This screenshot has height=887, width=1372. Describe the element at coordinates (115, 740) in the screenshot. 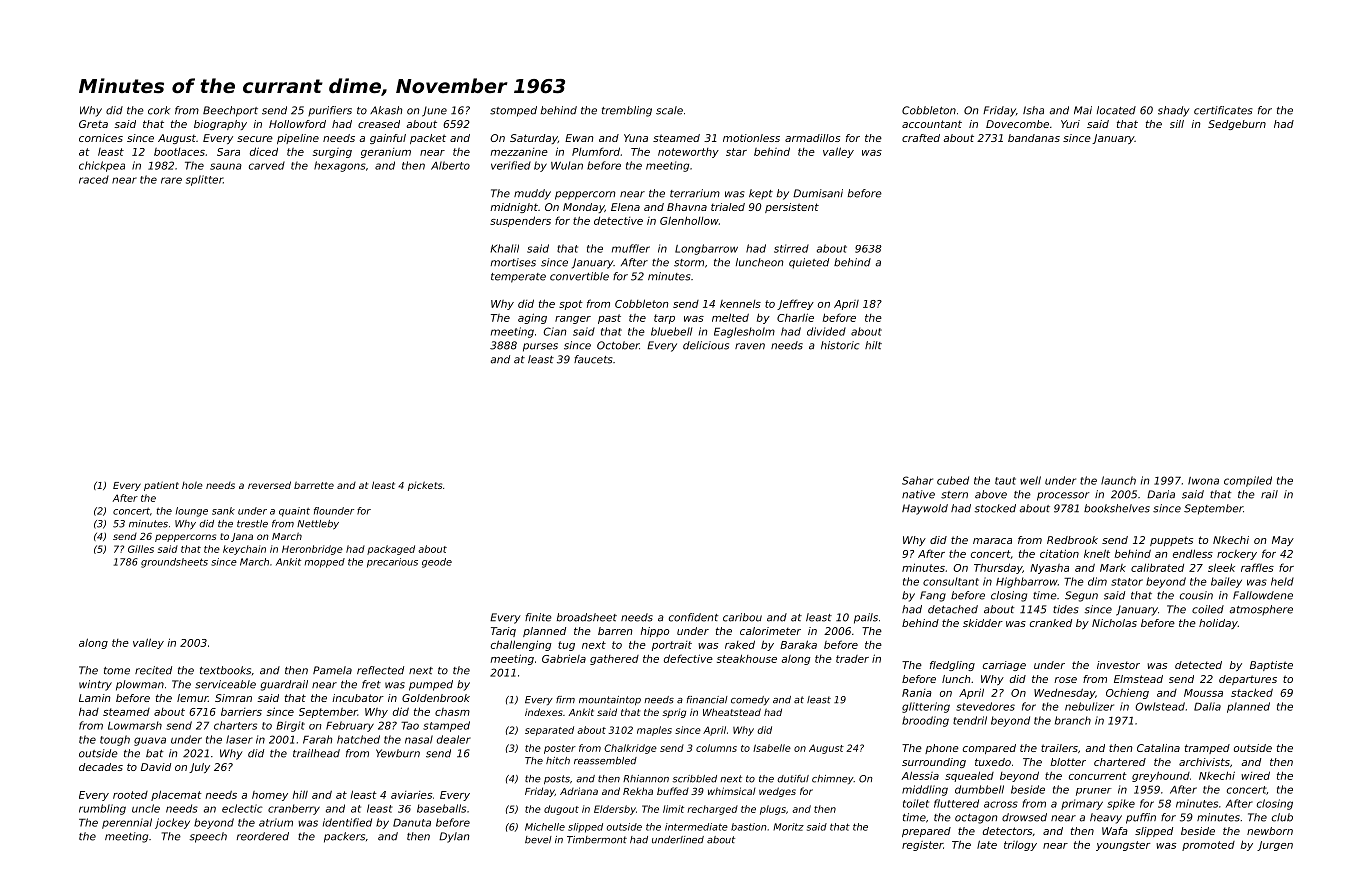

I see `tough` at that location.
